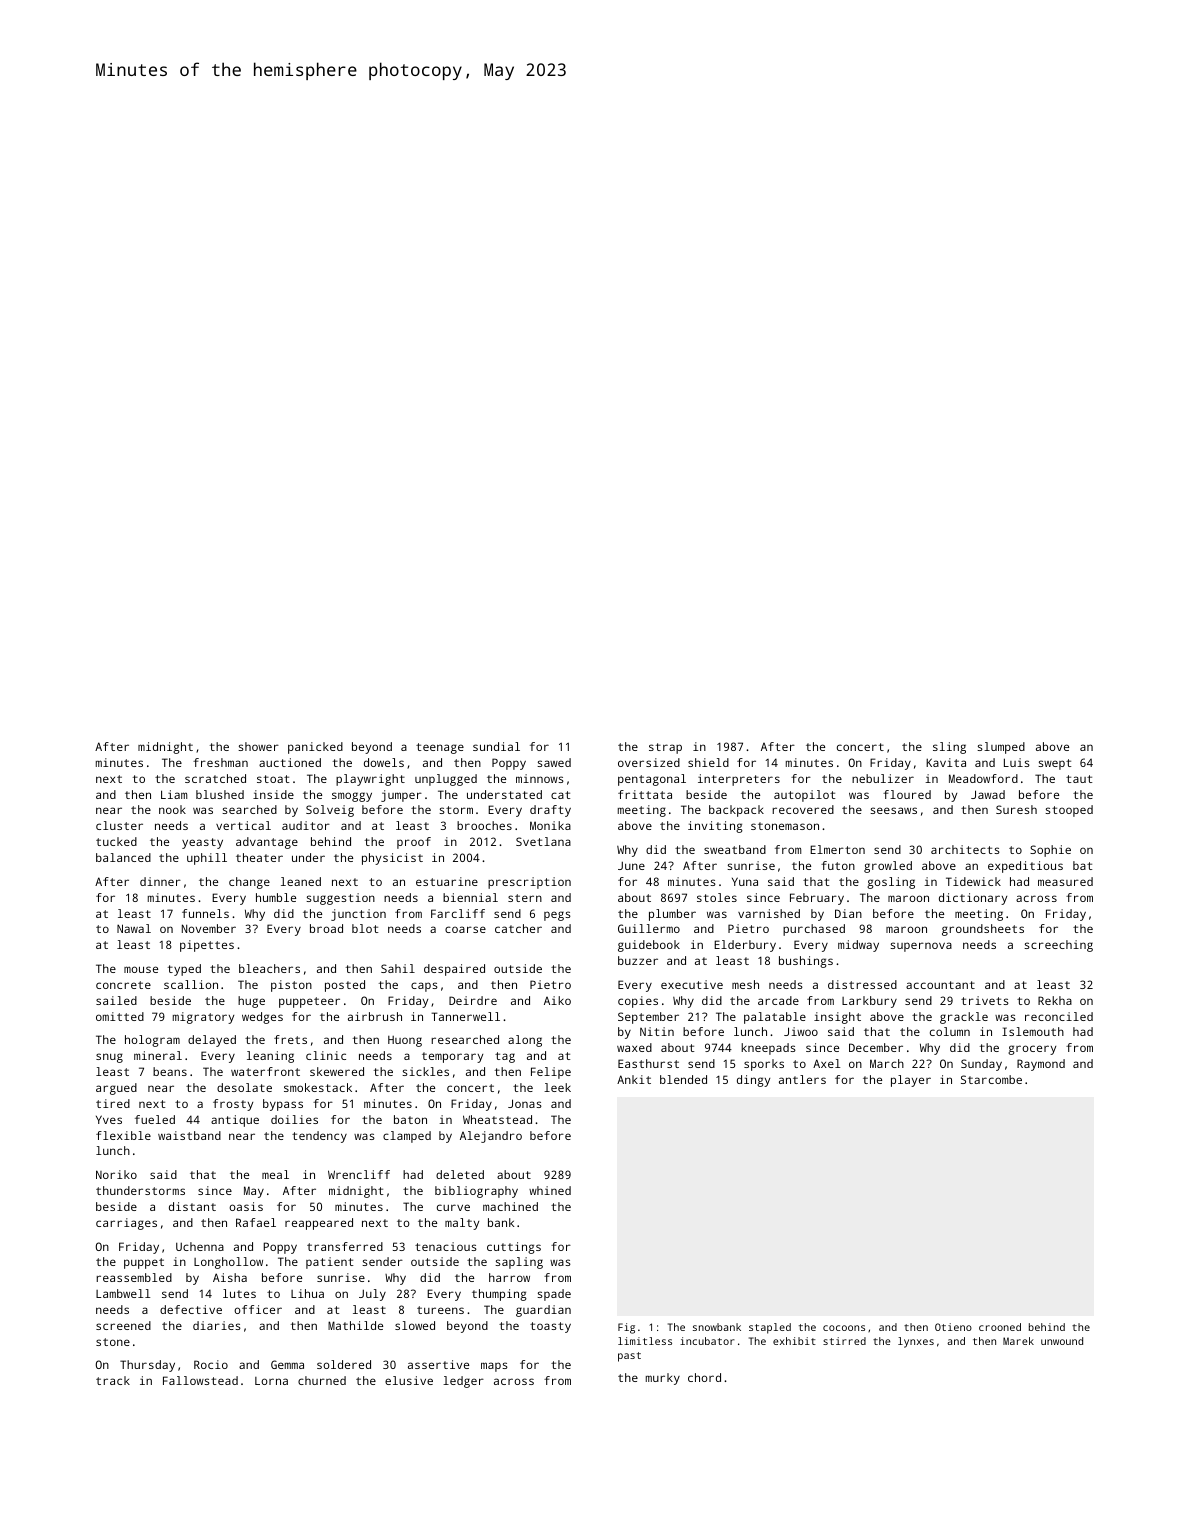 The image size is (1189, 1539). Describe the element at coordinates (911, 1081) in the page. I see `player` at that location.
